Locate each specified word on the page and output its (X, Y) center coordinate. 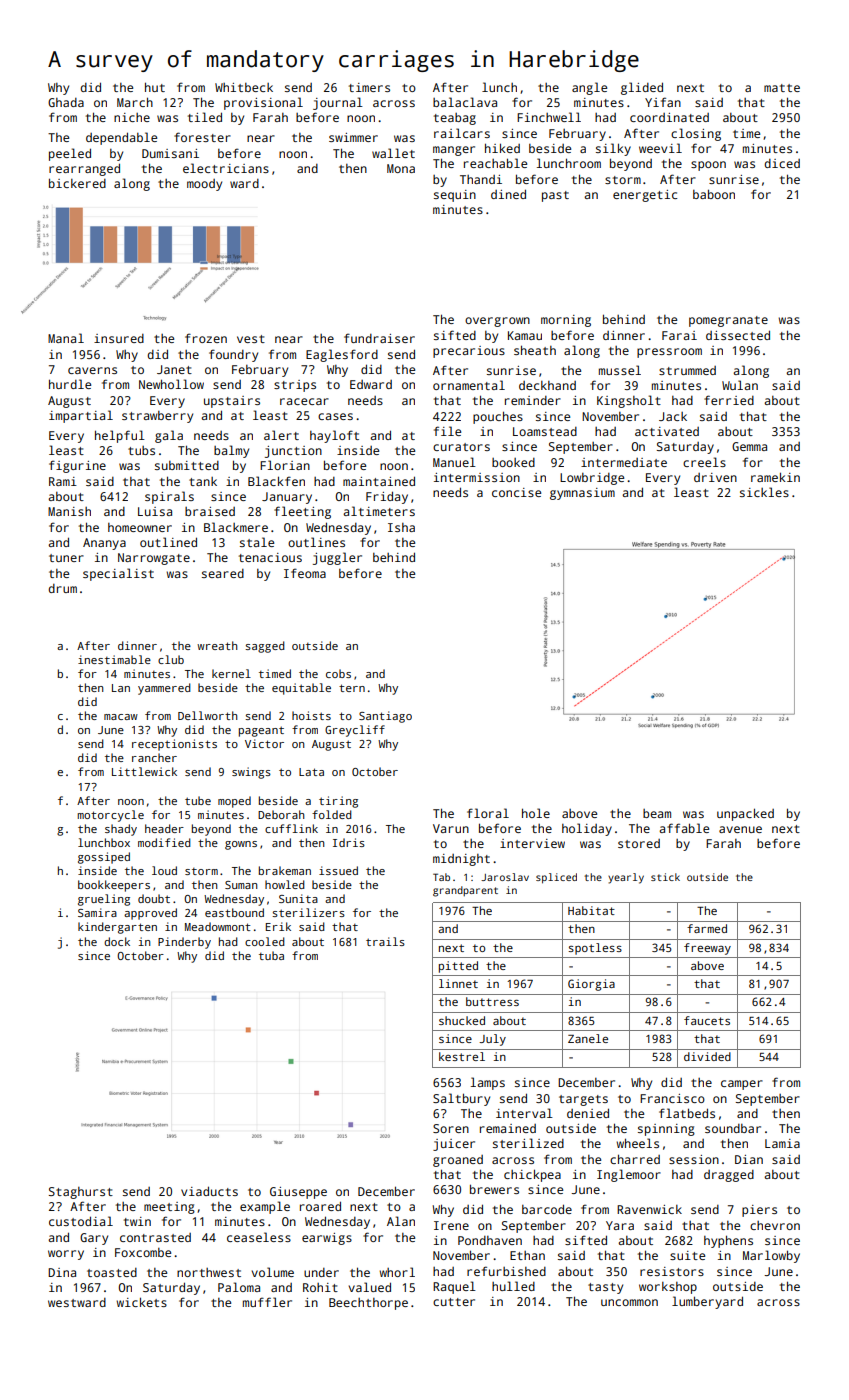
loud (164, 870)
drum (62, 588)
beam (657, 813)
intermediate (624, 462)
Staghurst (81, 1193)
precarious (469, 352)
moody (204, 185)
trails (385, 941)
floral (488, 813)
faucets (707, 1020)
